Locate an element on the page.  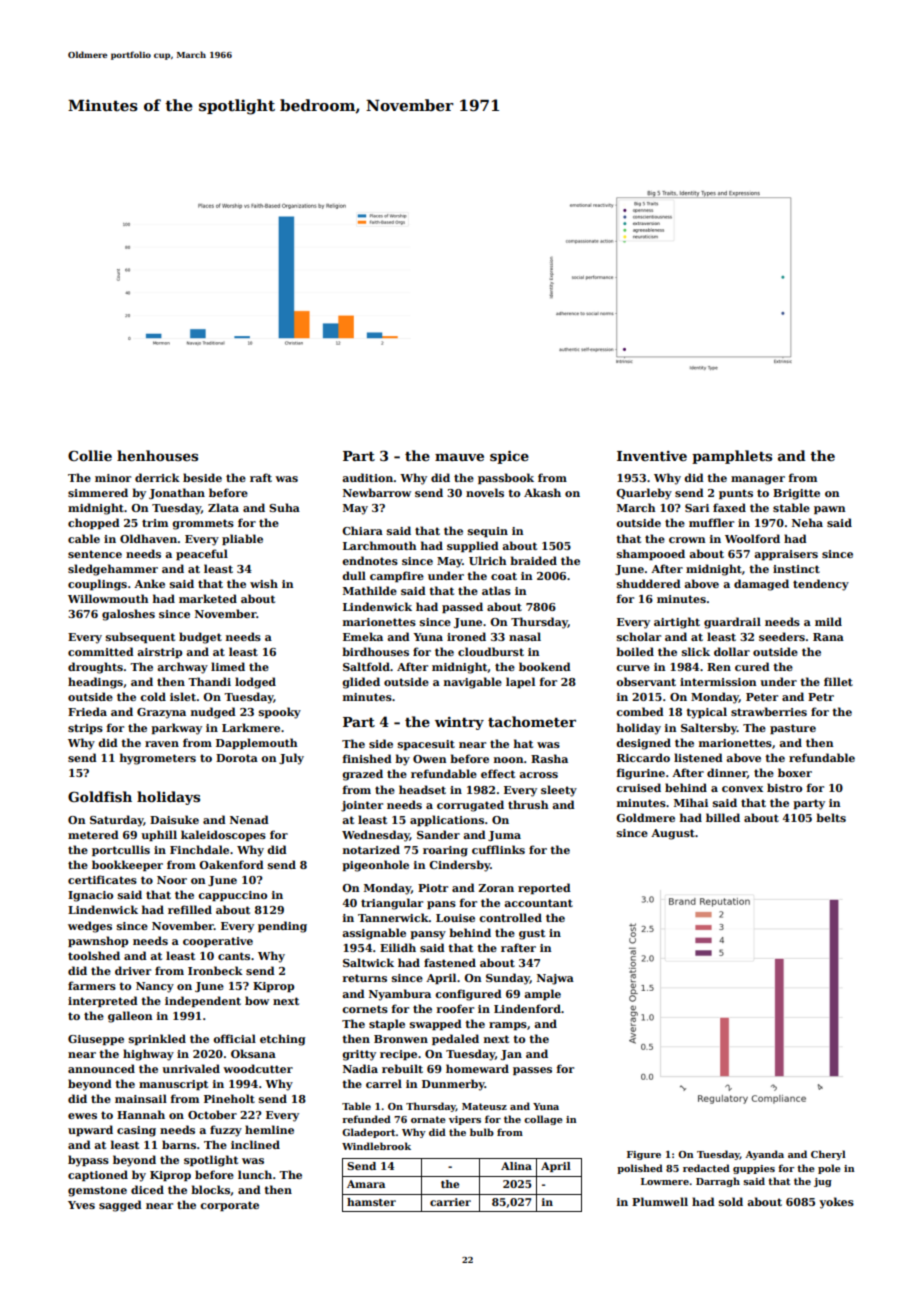
Anke is located at coordinates (149, 583).
